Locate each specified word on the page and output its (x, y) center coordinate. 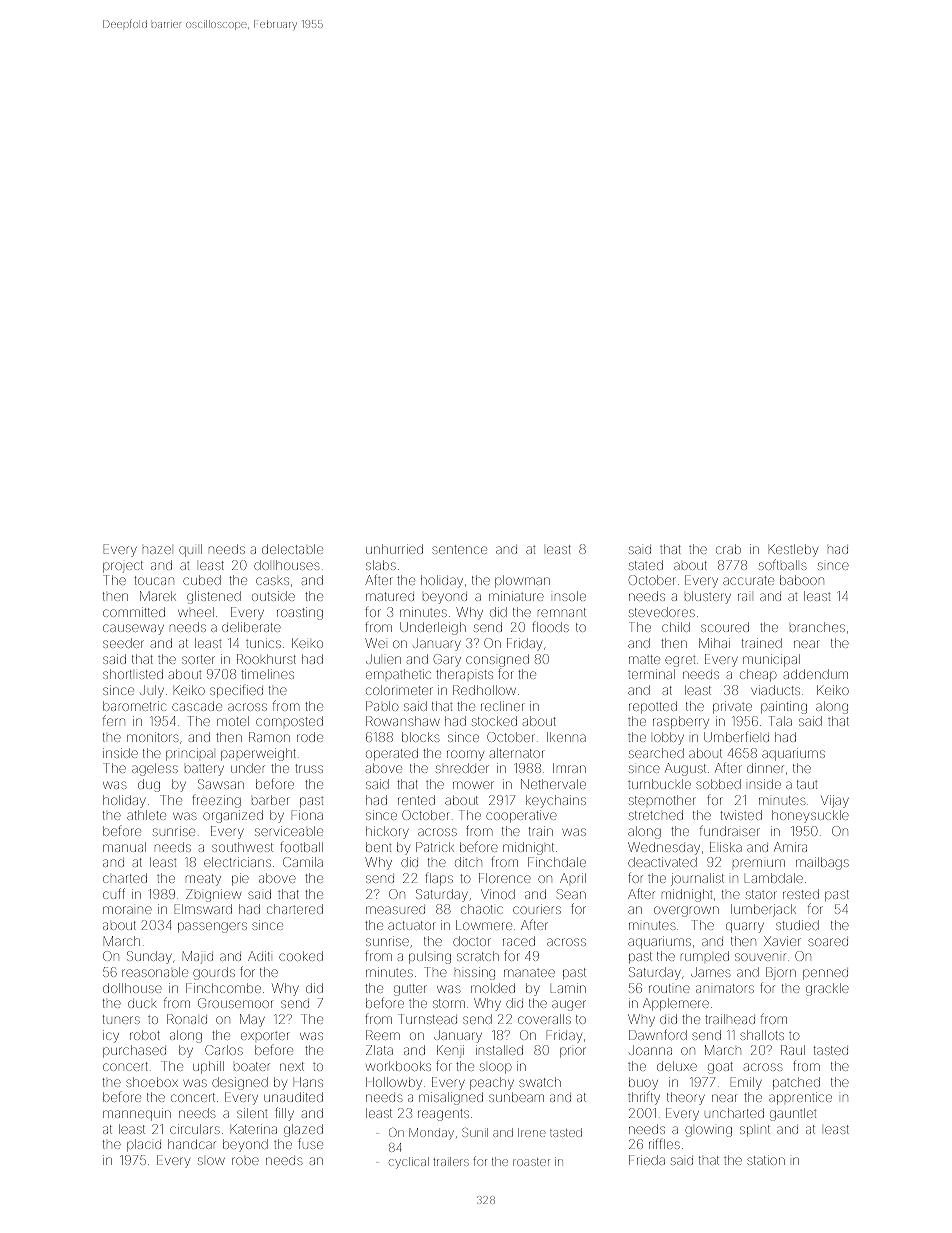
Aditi (259, 956)
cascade (197, 706)
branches (817, 627)
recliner (502, 706)
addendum (816, 674)
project (123, 567)
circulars (195, 1129)
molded (493, 988)
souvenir (760, 957)
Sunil (475, 1132)
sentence (459, 549)
